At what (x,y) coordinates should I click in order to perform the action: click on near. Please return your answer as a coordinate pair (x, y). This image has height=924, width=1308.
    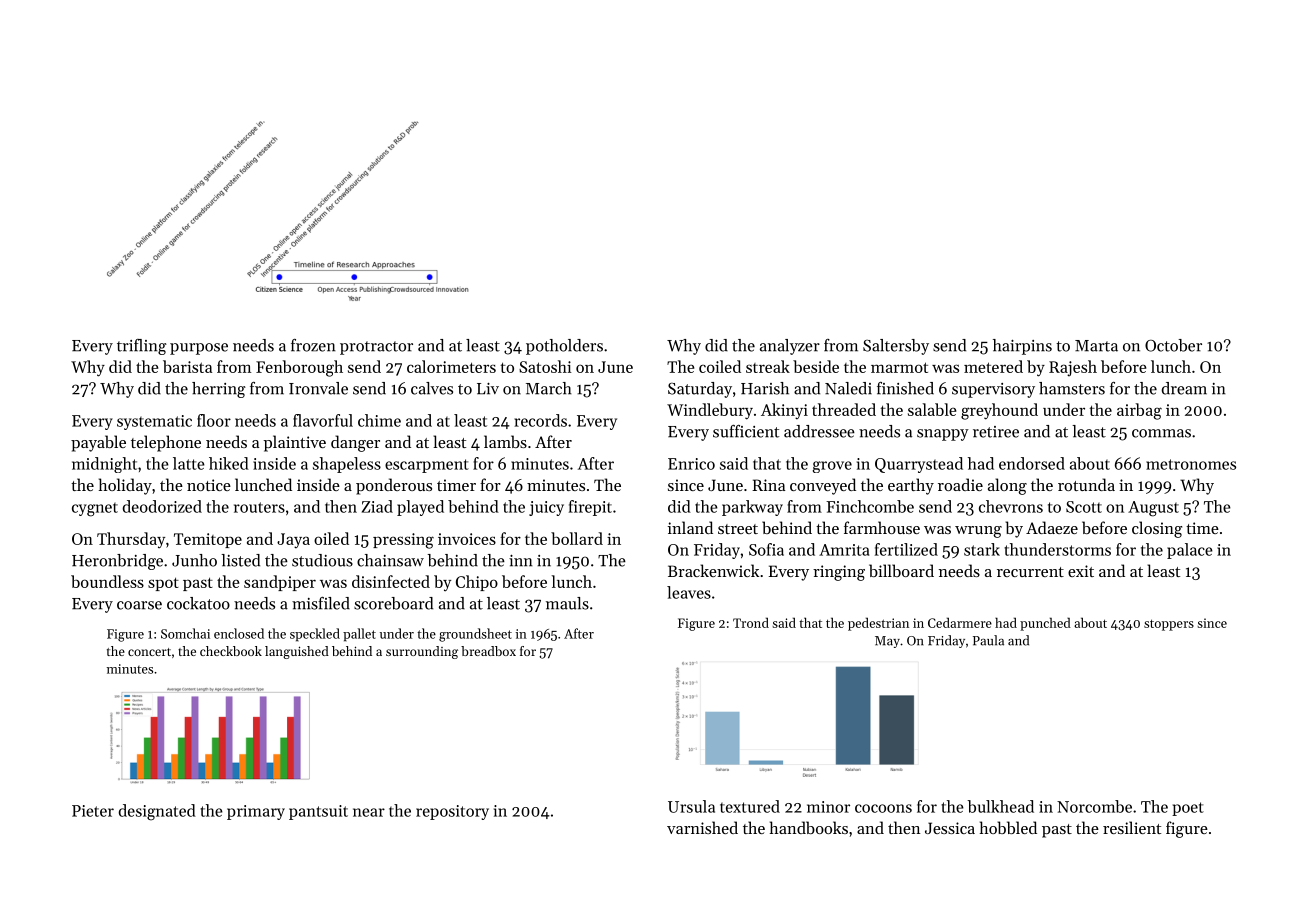
    Looking at the image, I should click on (369, 812).
